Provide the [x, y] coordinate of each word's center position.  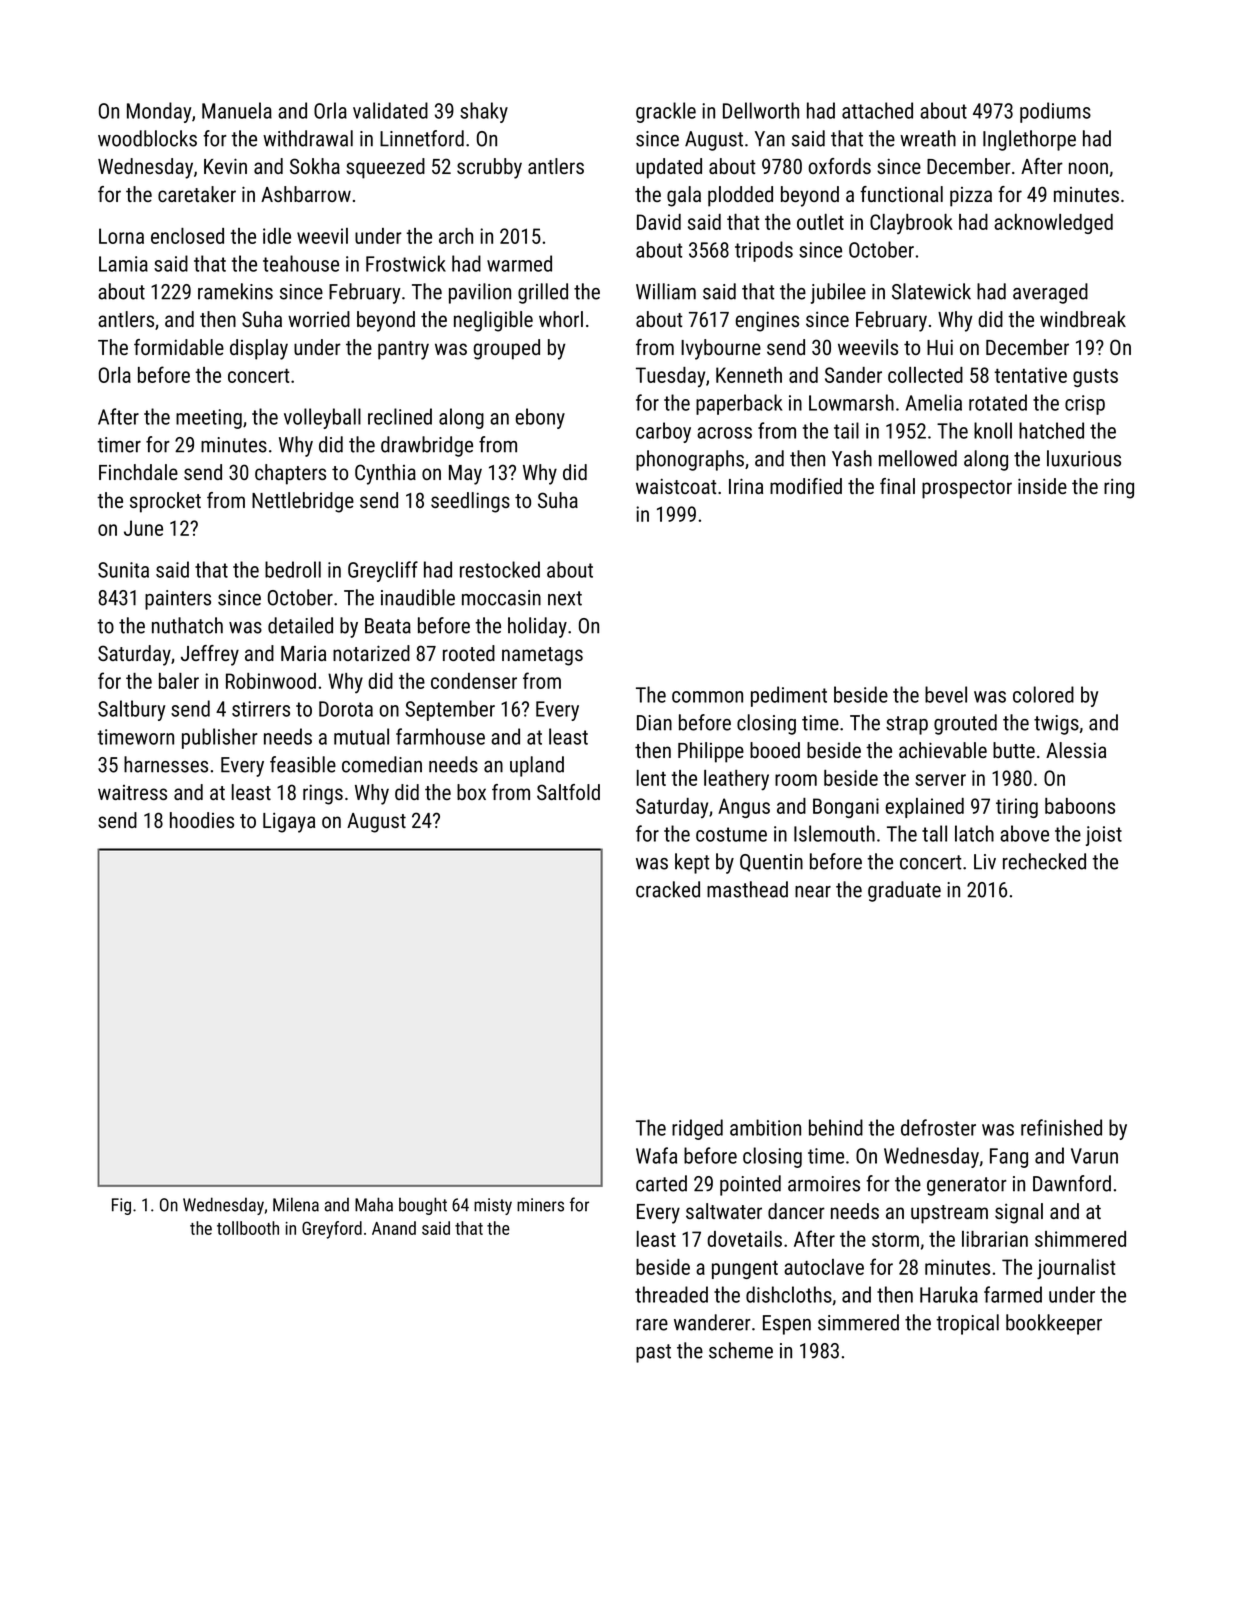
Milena [296, 1204]
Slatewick [931, 291]
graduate [904, 891]
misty [493, 1206]
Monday [159, 112]
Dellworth [761, 110]
